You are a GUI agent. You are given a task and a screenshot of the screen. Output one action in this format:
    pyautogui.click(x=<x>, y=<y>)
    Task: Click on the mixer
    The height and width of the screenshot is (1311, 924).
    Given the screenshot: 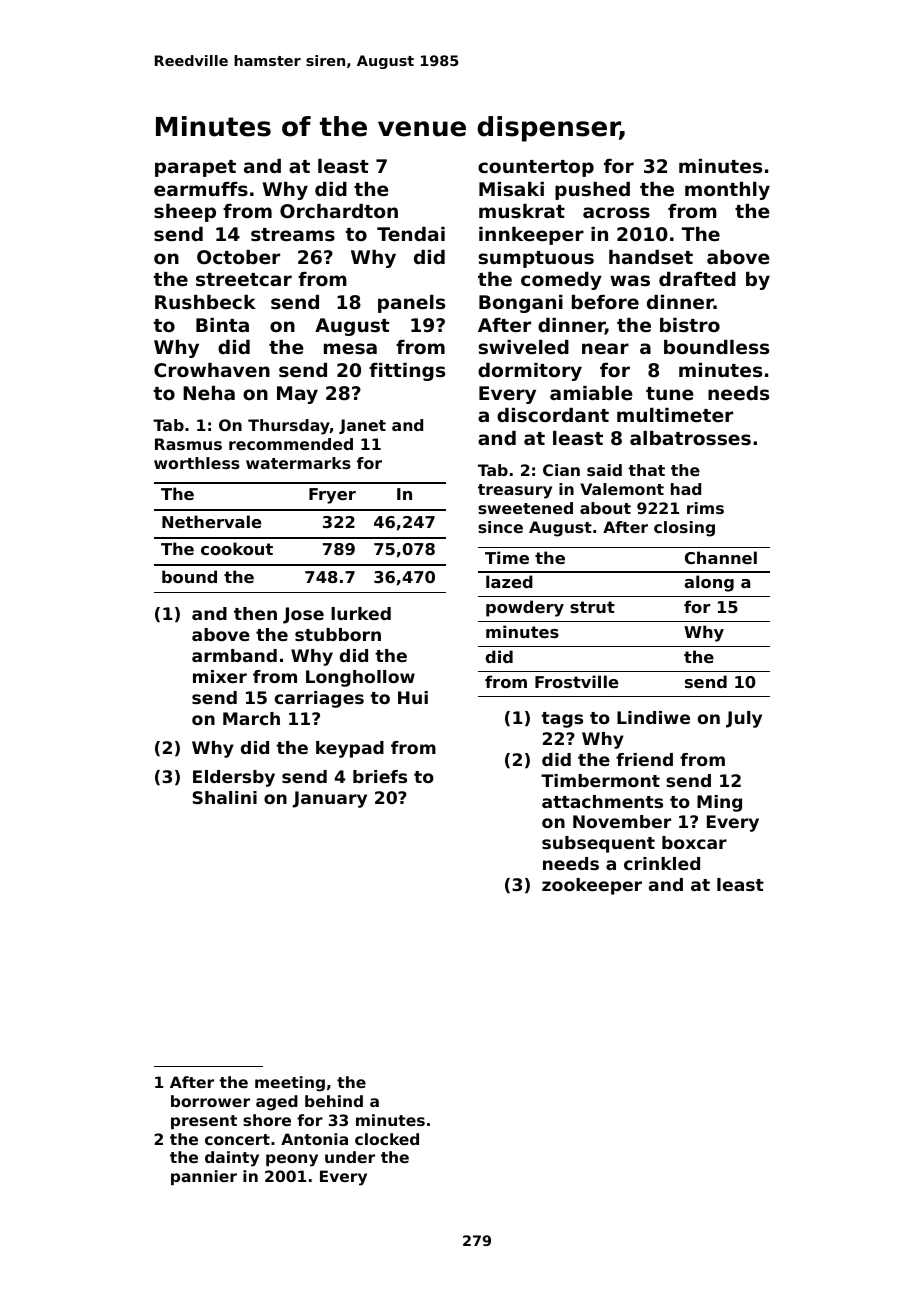 What is the action you would take?
    pyautogui.click(x=220, y=676)
